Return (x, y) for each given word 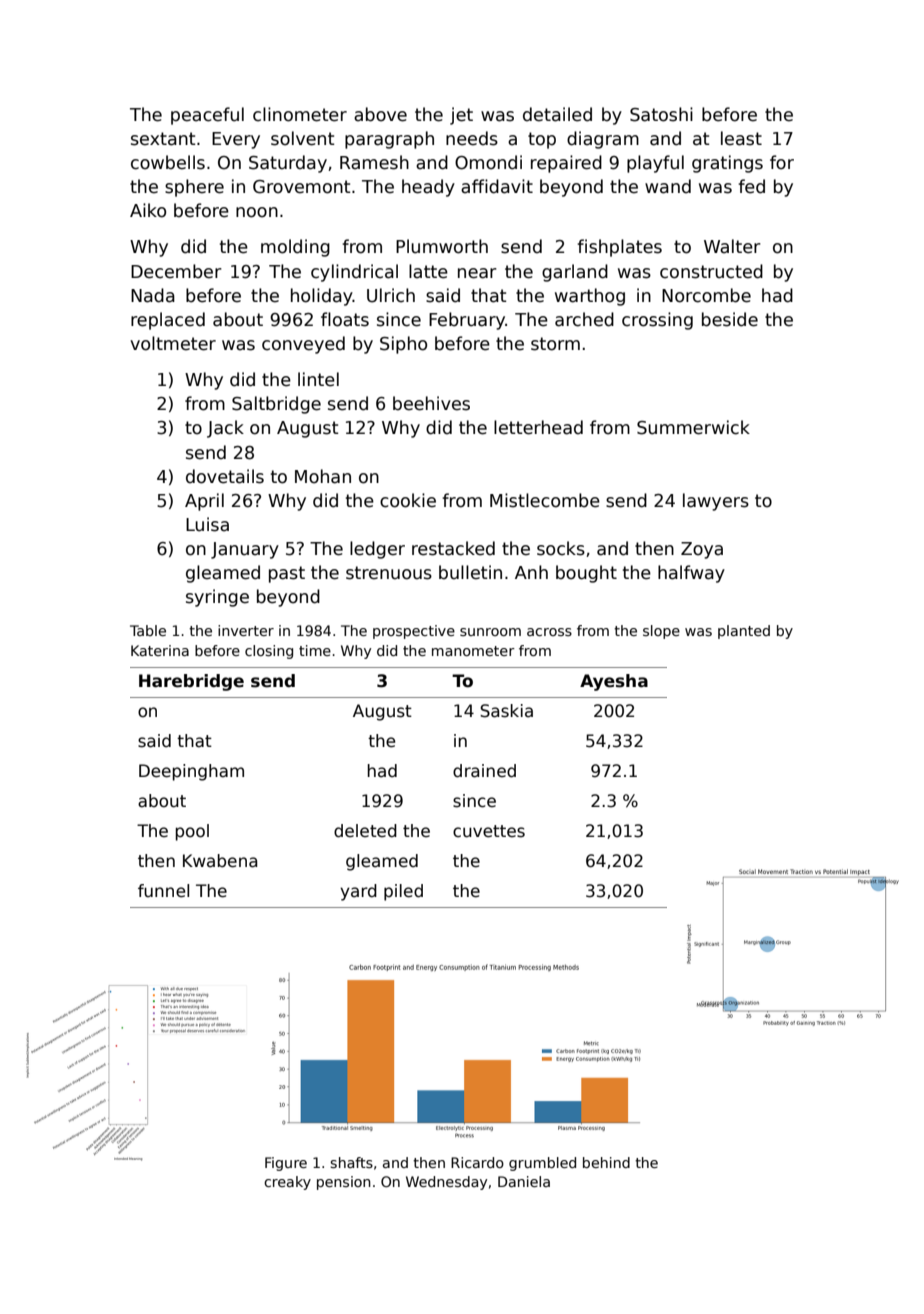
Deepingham (191, 772)
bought (586, 574)
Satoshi (661, 114)
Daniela (524, 1181)
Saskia (506, 711)
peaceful (207, 116)
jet (461, 116)
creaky (287, 1183)
